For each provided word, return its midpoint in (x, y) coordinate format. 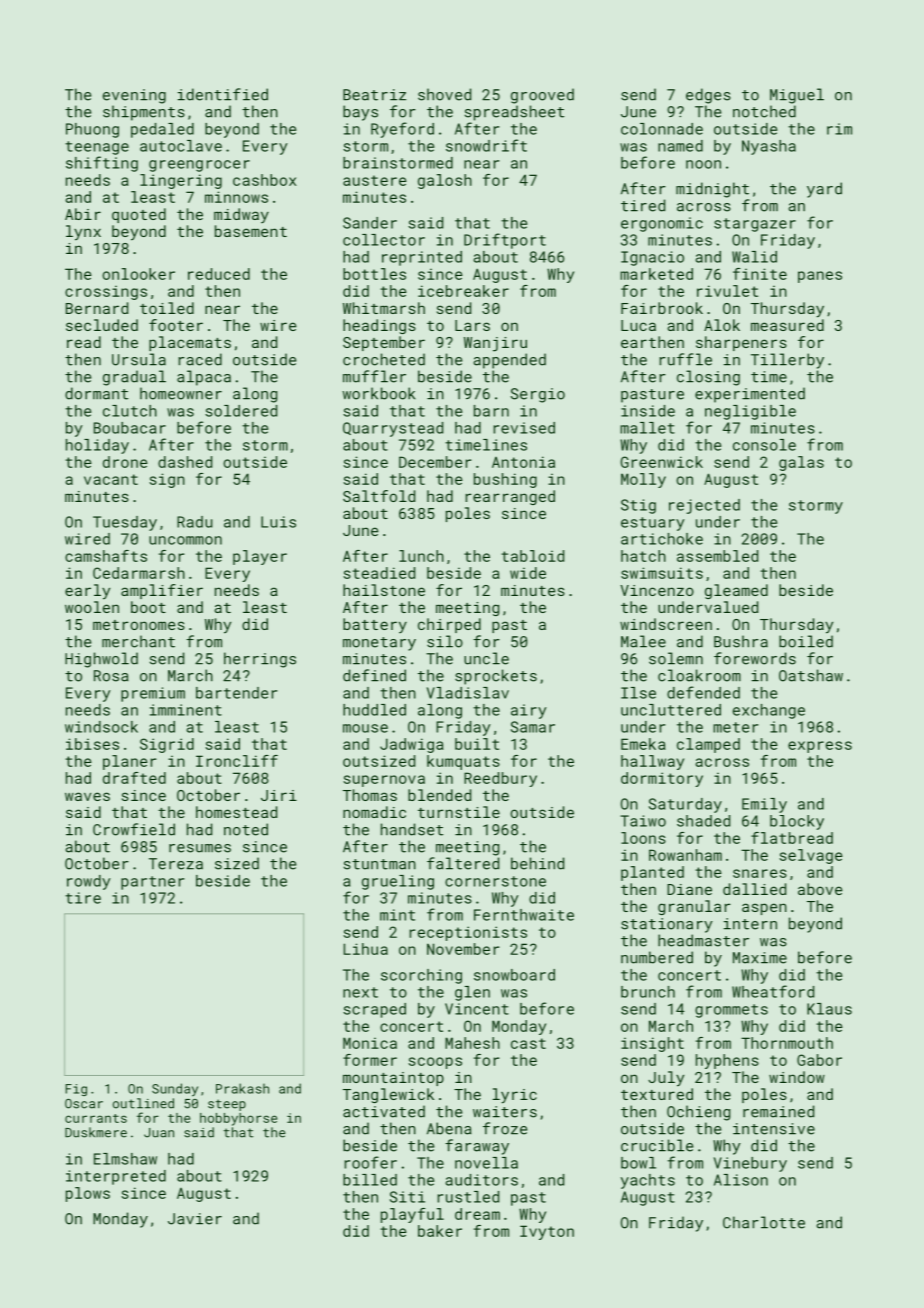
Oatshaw (811, 675)
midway (241, 215)
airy (529, 711)
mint (397, 915)
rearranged (510, 497)
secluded (102, 325)
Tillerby (787, 361)
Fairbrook (662, 308)
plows (88, 1194)
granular (694, 907)
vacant (111, 479)
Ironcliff (237, 761)
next (360, 992)
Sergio (538, 395)
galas (801, 463)
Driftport (505, 241)
